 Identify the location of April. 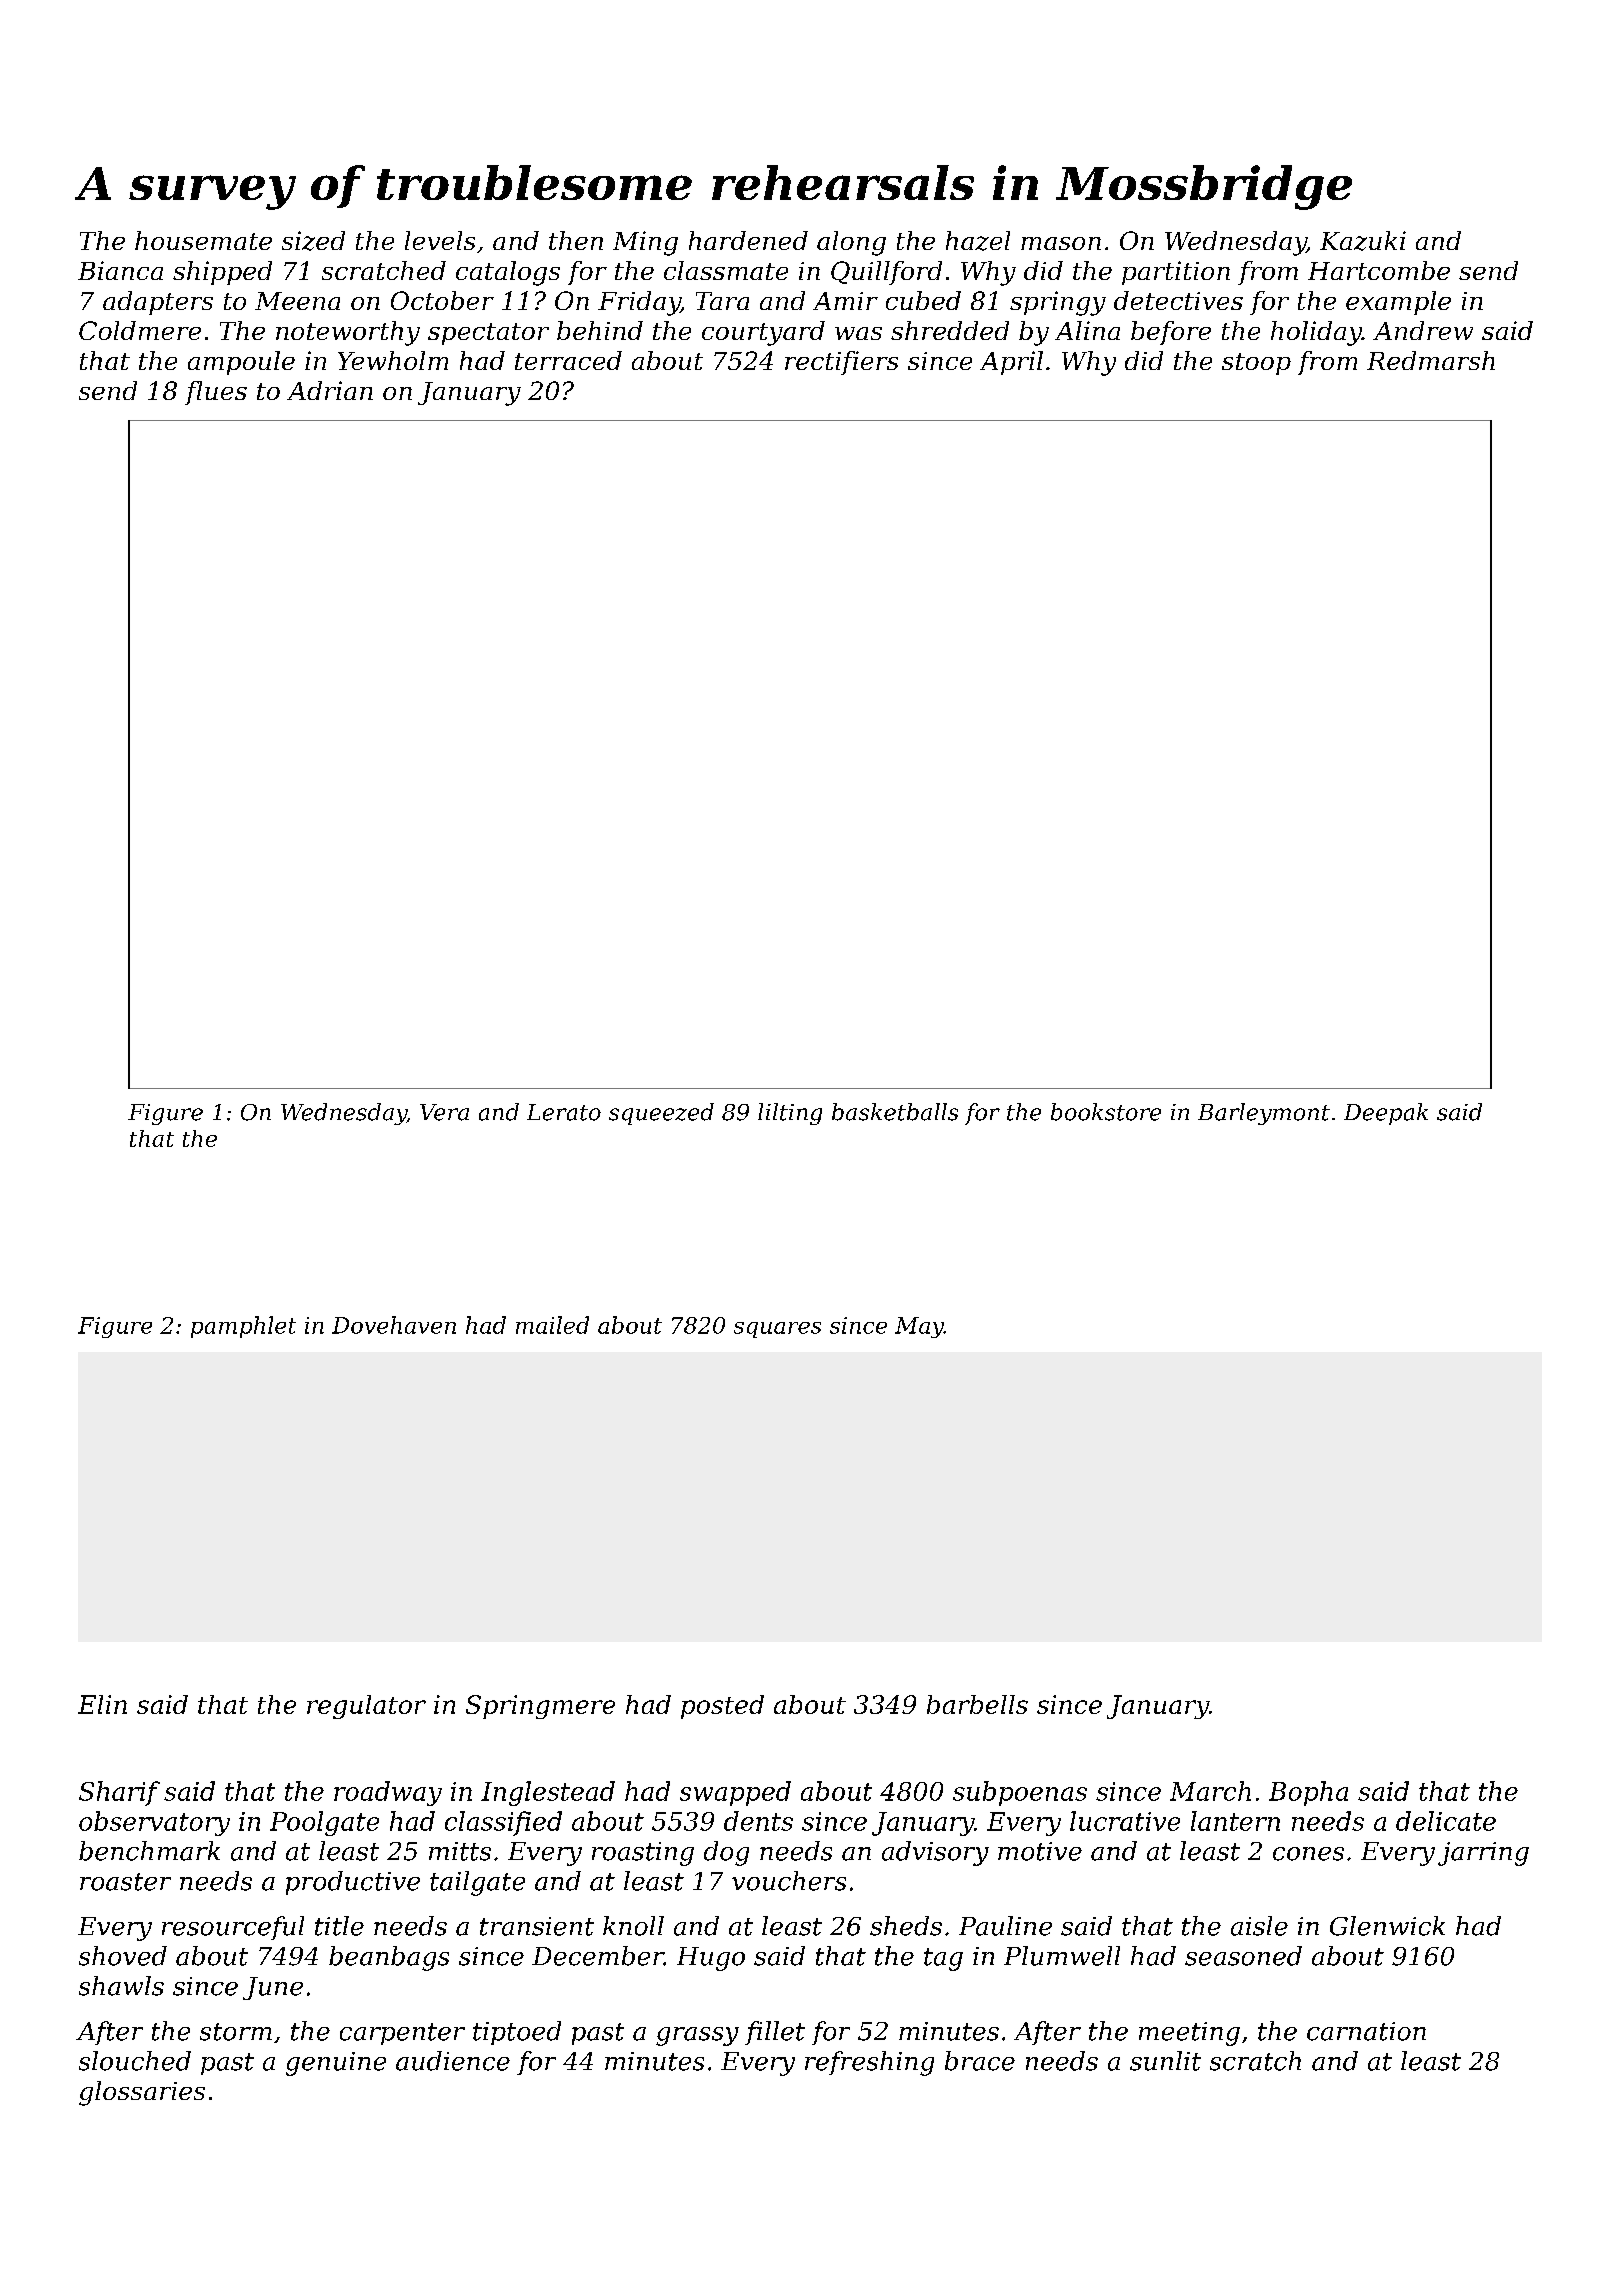
(1011, 363).
